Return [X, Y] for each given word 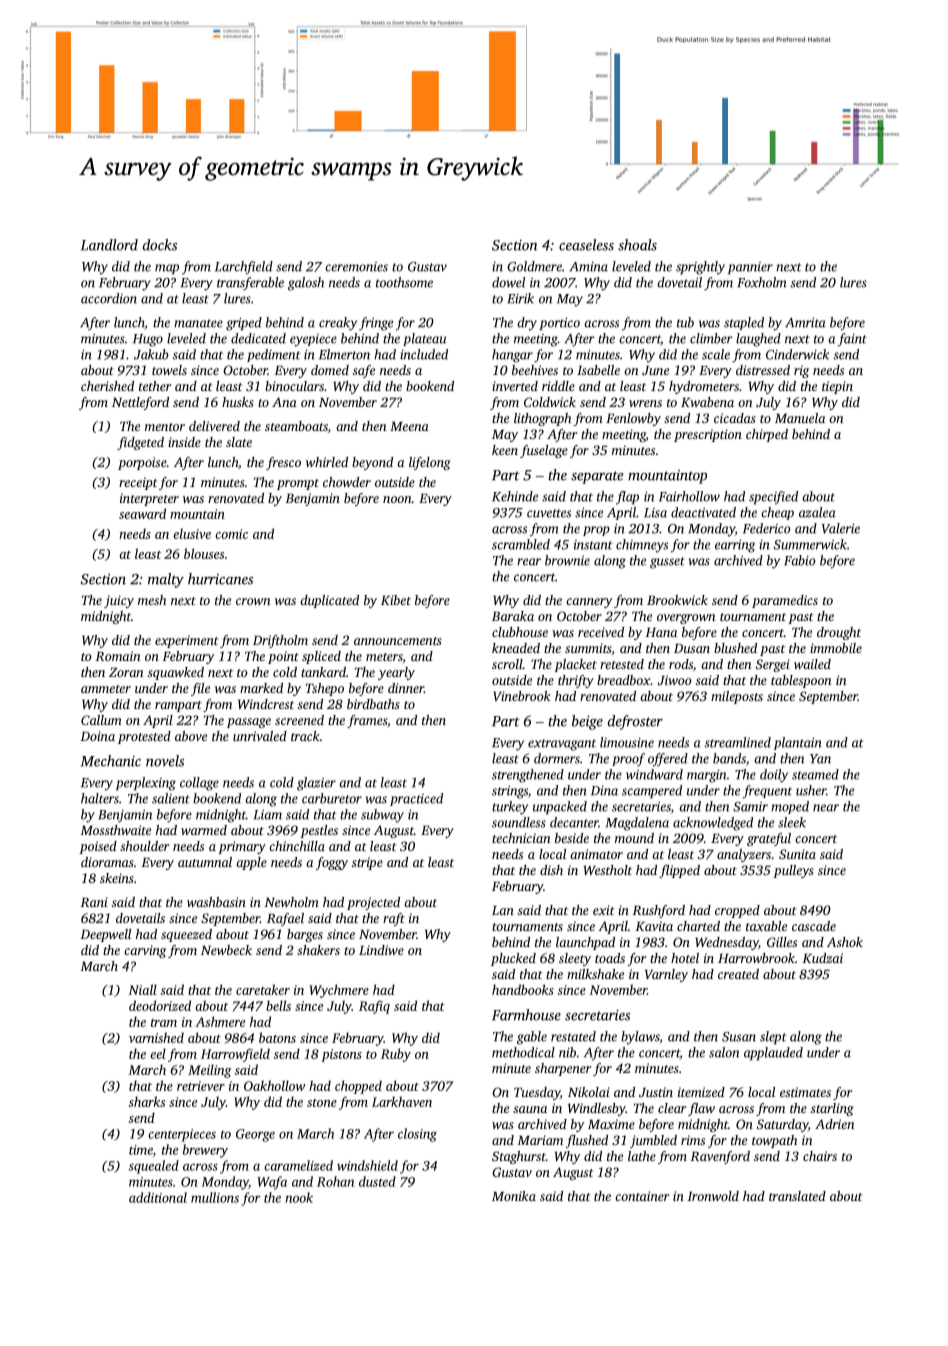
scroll [507, 664]
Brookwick [677, 600]
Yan [820, 759]
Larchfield [244, 268]
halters [100, 798]
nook [299, 1197]
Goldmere [534, 266]
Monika [514, 1196]
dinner [406, 688]
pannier [750, 268]
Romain [118, 656]
